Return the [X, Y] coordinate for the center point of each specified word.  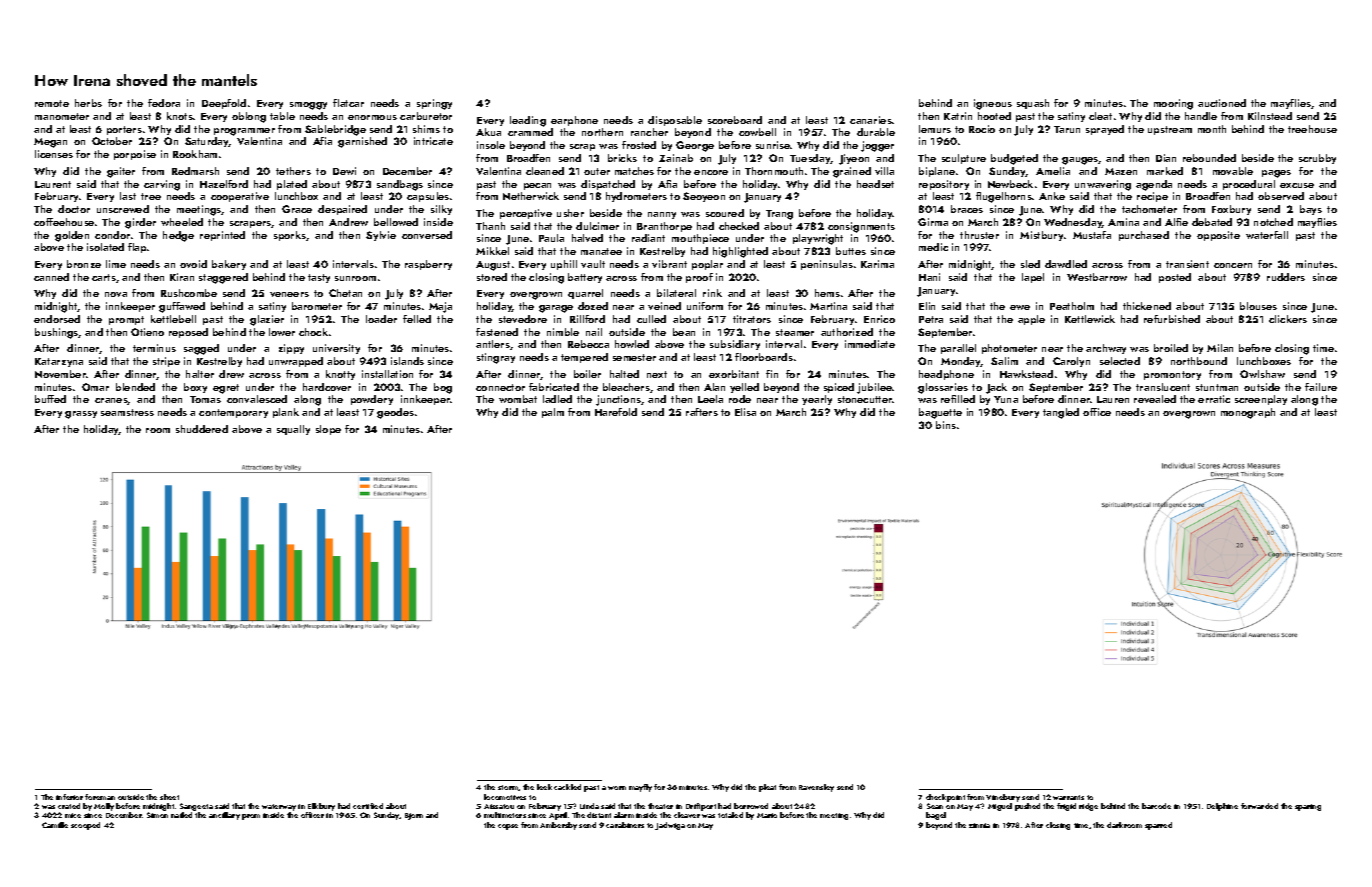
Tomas [205, 399]
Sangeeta [196, 807]
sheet [169, 797]
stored [492, 277]
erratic [1214, 399]
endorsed [57, 319]
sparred [1158, 826]
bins [946, 425]
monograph [1248, 413]
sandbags [400, 185]
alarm [624, 815]
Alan [714, 387]
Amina [1123, 222]
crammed [530, 132]
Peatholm [1072, 306]
